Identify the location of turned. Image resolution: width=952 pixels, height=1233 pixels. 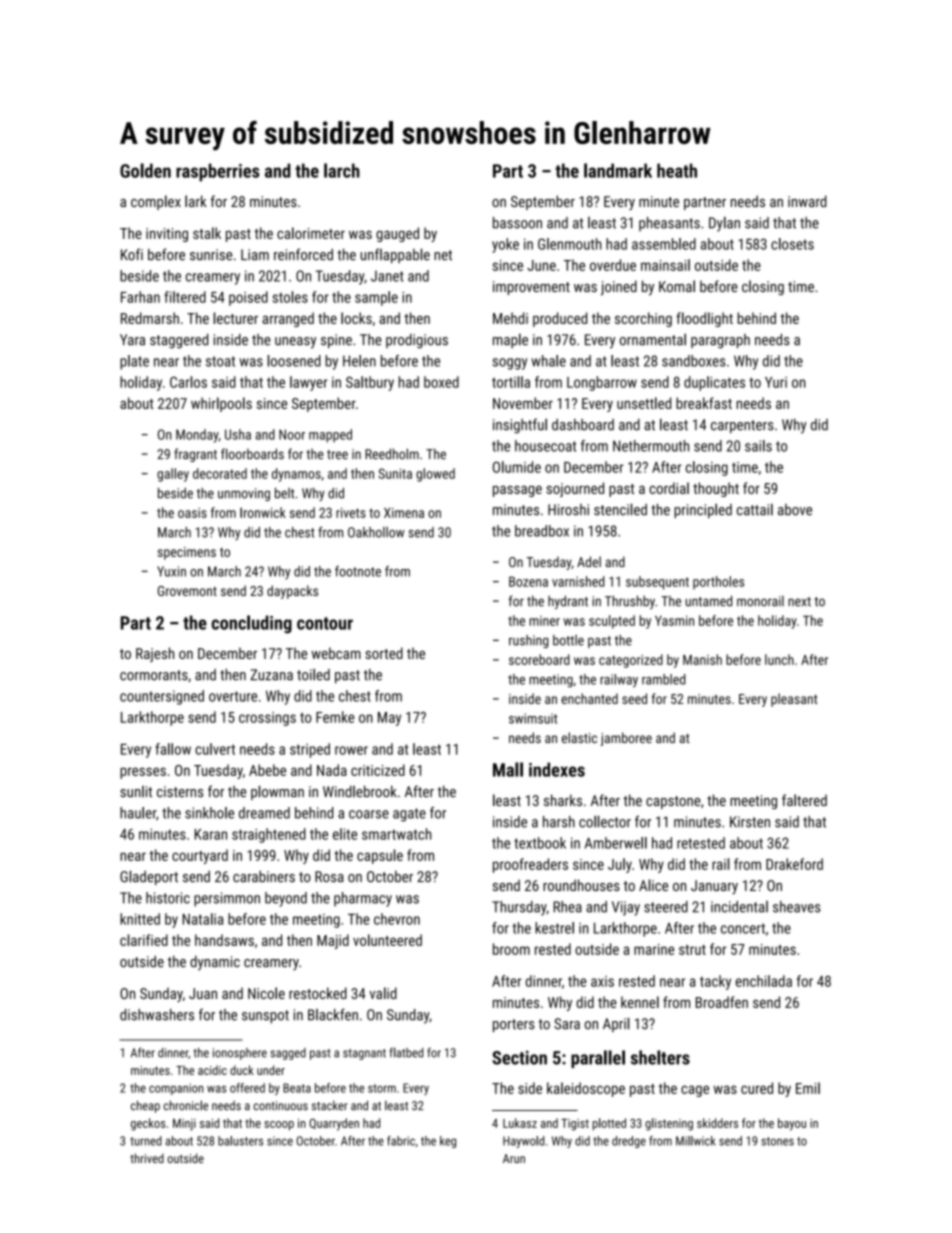
(146, 1141).
